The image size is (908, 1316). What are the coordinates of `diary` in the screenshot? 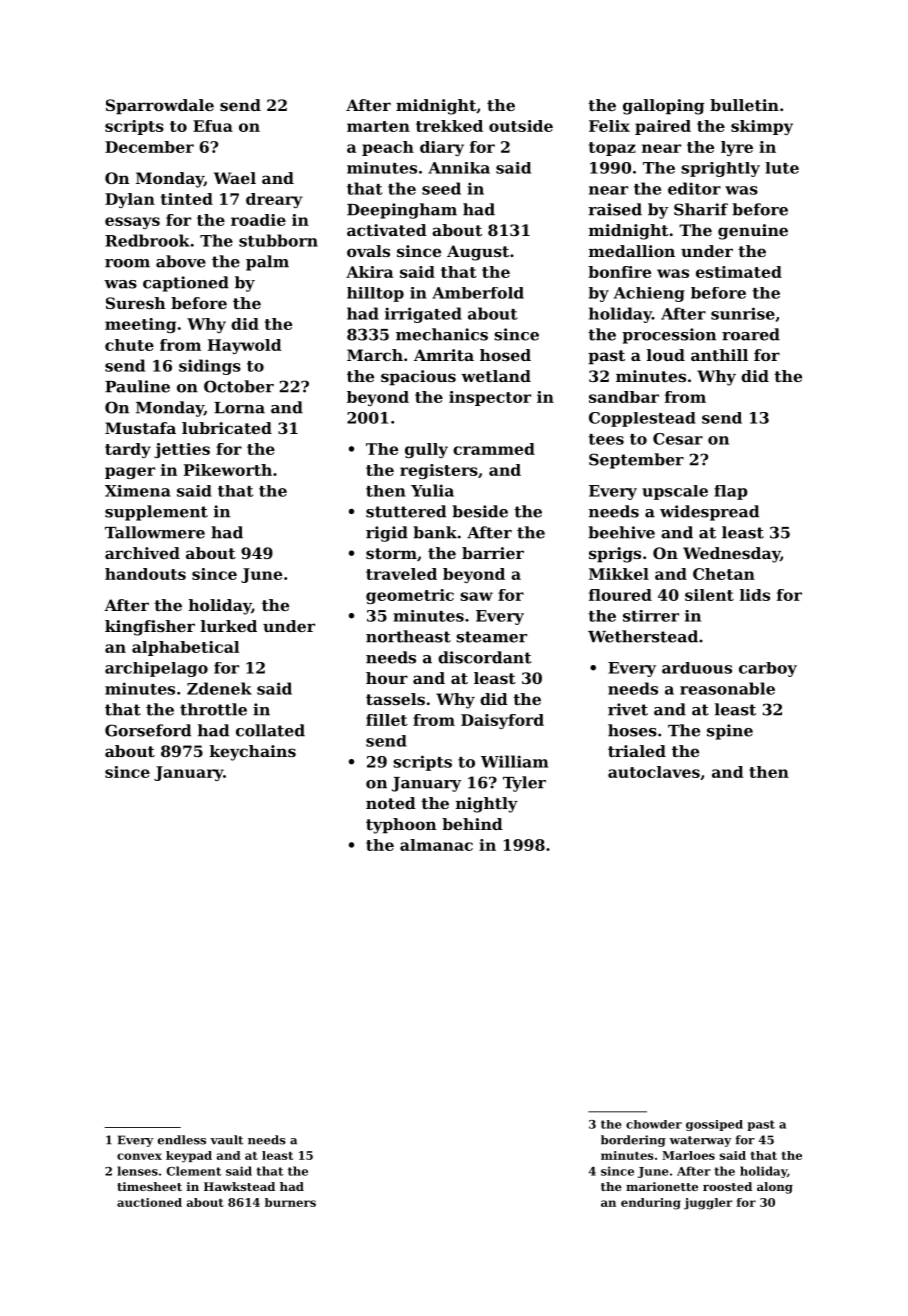 It's located at (442, 148).
